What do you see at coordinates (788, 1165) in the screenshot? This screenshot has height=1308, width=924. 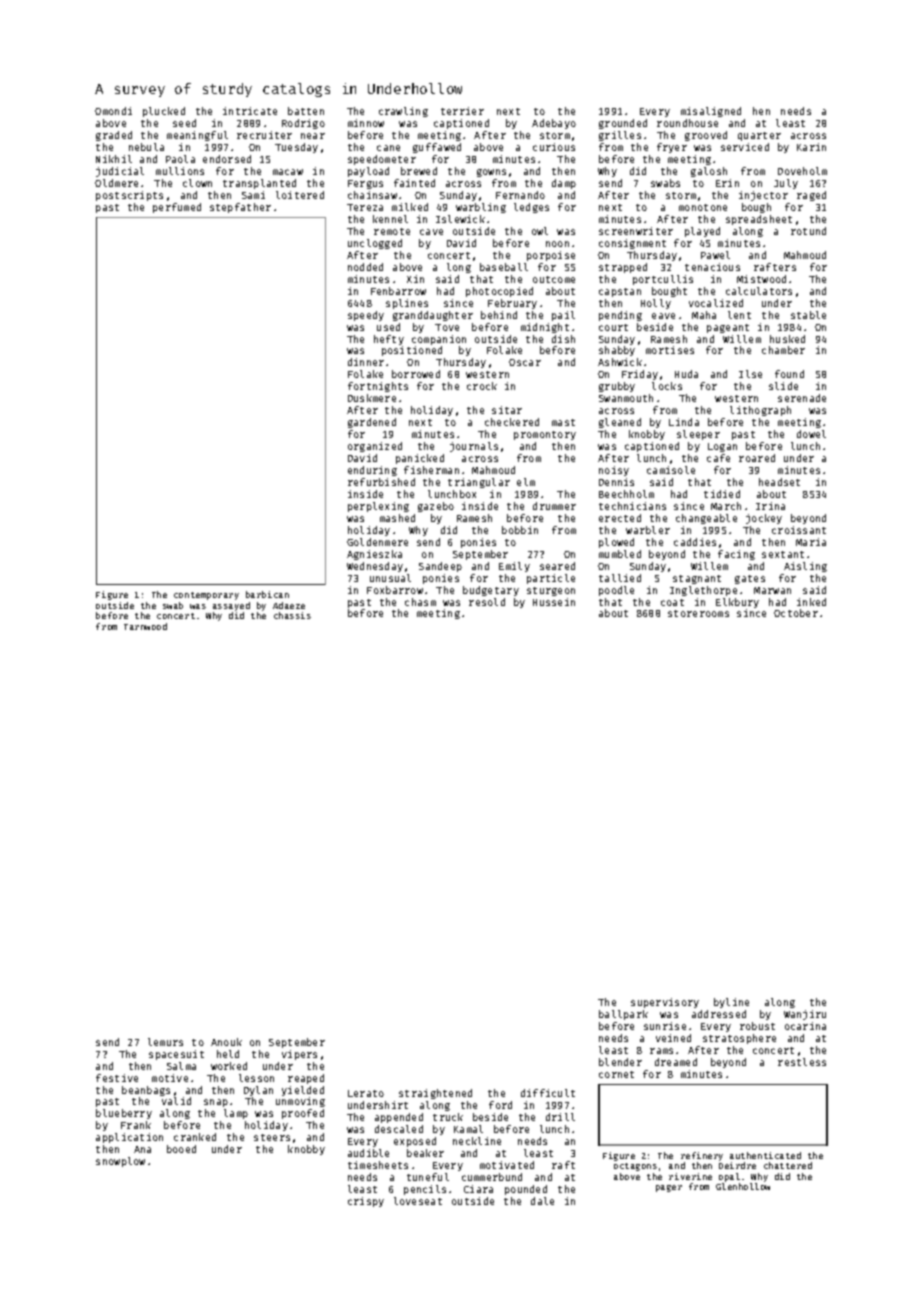 I see `chattered` at bounding box center [788, 1165].
